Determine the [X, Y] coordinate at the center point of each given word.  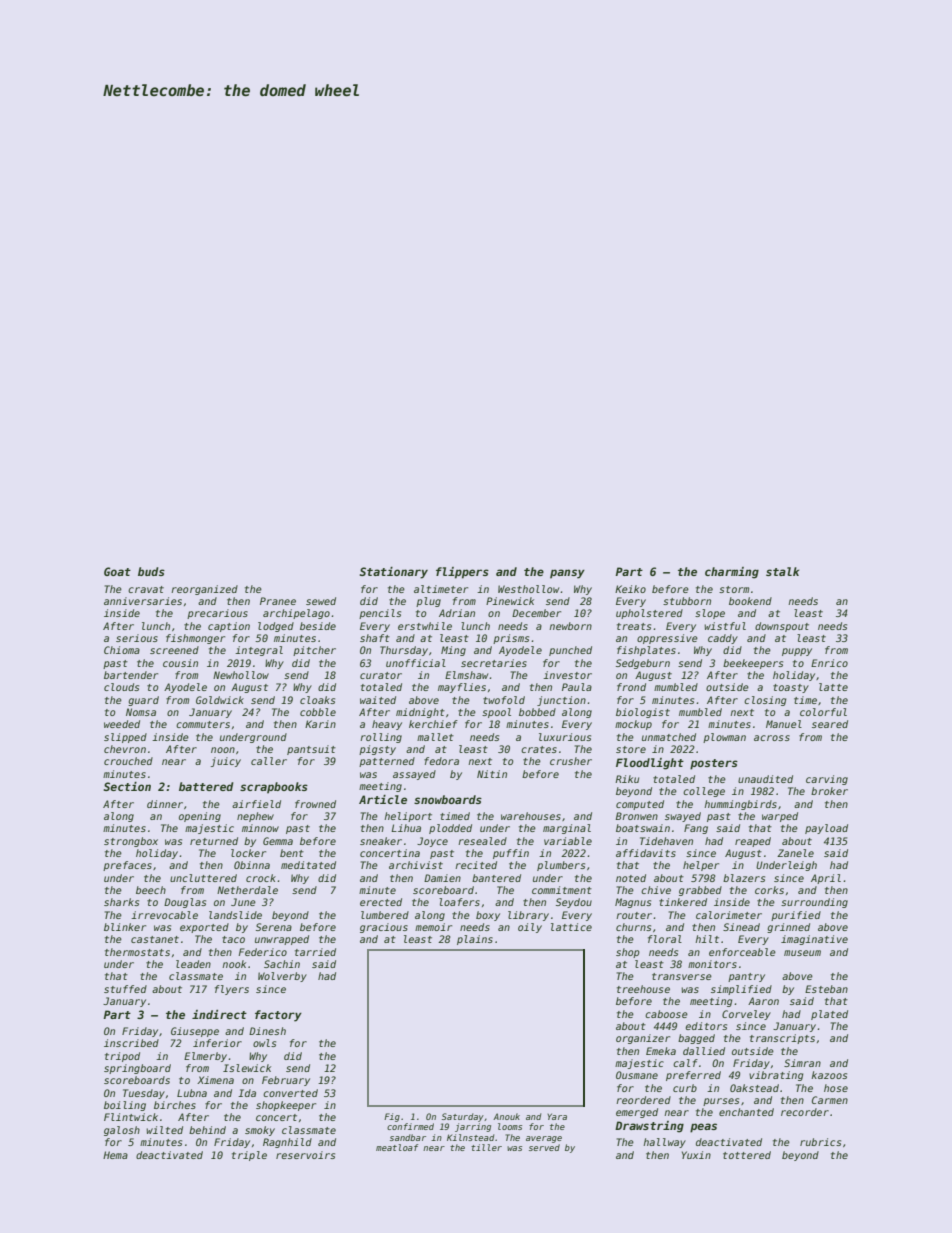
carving [827, 780]
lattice [571, 927]
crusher [571, 761]
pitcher [314, 651]
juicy [226, 762]
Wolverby [282, 977]
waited [378, 700]
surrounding [814, 903]
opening [200, 817]
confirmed [410, 1126]
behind [207, 1130]
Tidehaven [666, 841]
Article [383, 799]
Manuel [784, 724]
